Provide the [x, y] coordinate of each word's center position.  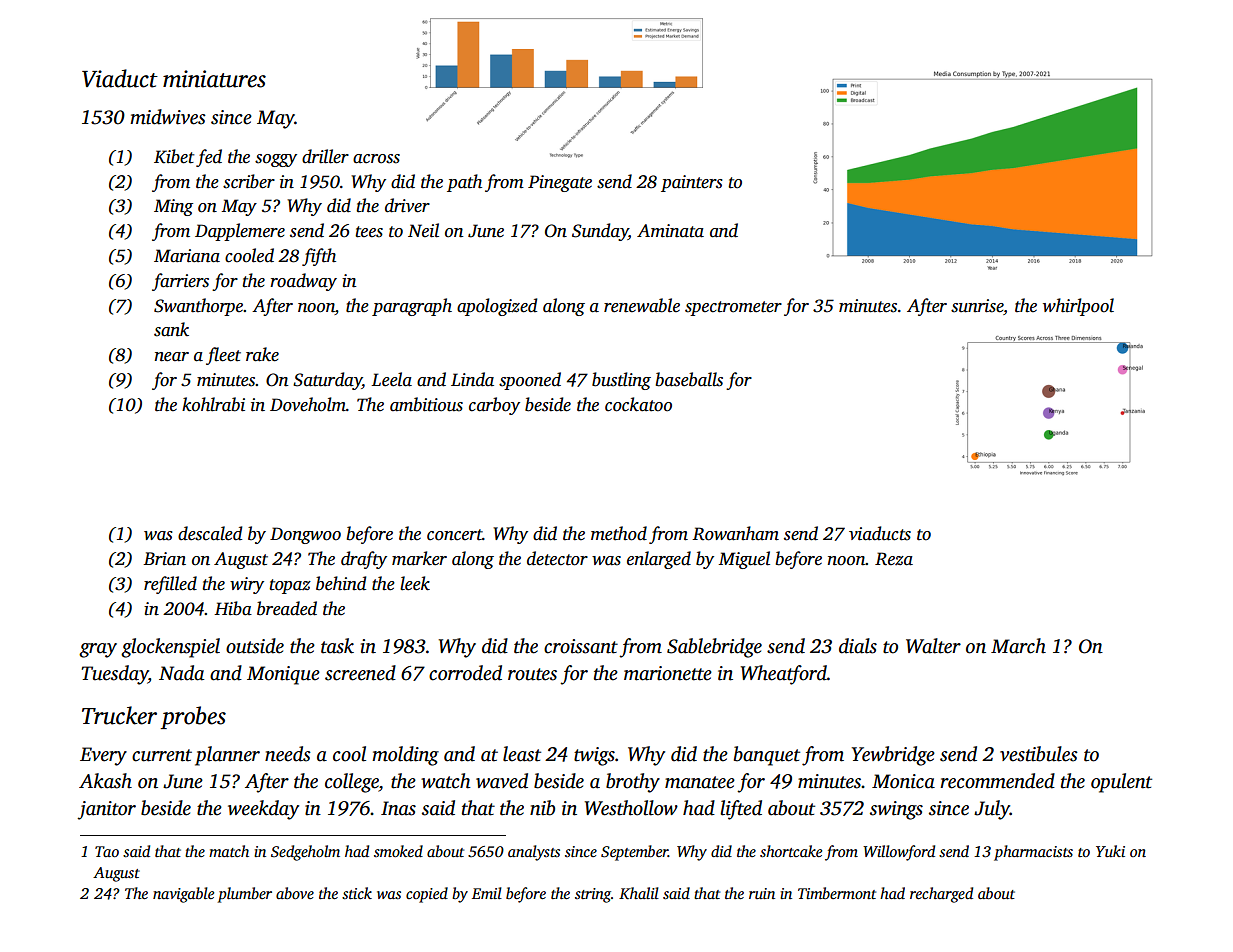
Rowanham [735, 533]
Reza [894, 559]
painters [692, 183]
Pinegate [560, 183]
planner [227, 756]
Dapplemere [240, 232]
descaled [210, 533]
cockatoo [638, 404]
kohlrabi [213, 404]
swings [896, 810]
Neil [423, 230]
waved [502, 781]
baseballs [689, 379]
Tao [107, 851]
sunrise [977, 306]
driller [325, 156]
